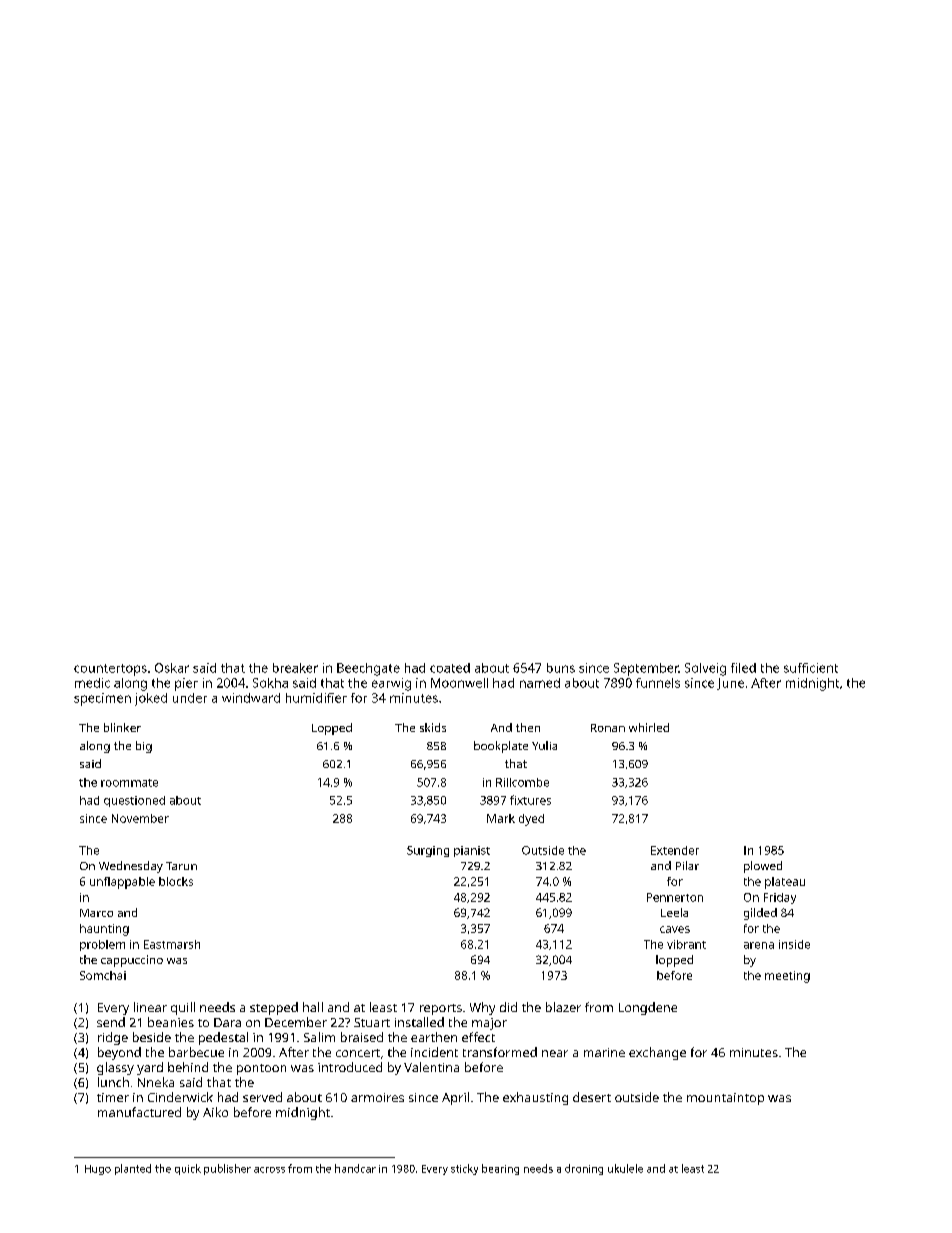 Image resolution: width=952 pixels, height=1233 pixels. What do you see at coordinates (522, 782) in the image?
I see `Rillcombe` at bounding box center [522, 782].
